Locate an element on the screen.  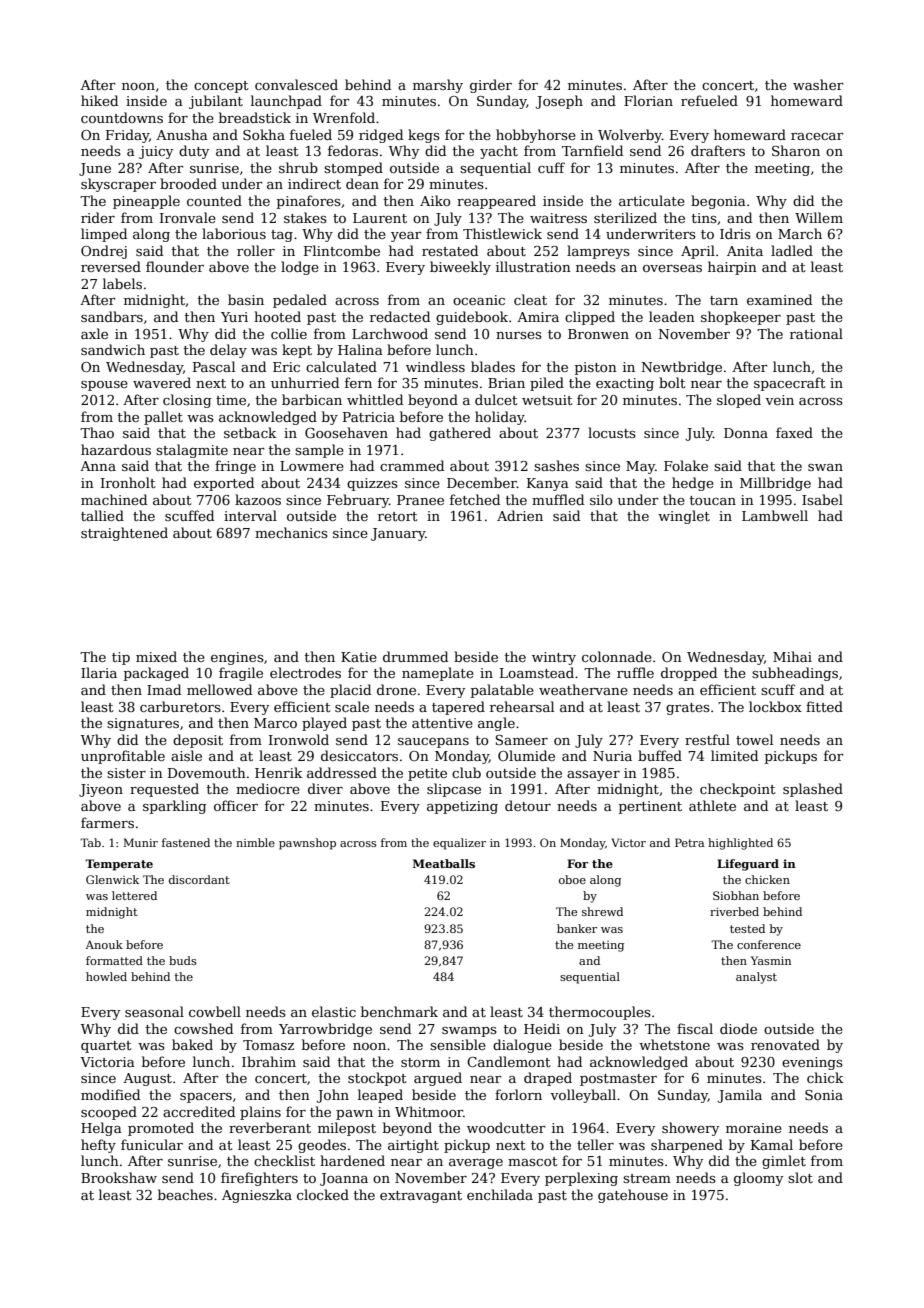
racecar is located at coordinates (817, 136).
